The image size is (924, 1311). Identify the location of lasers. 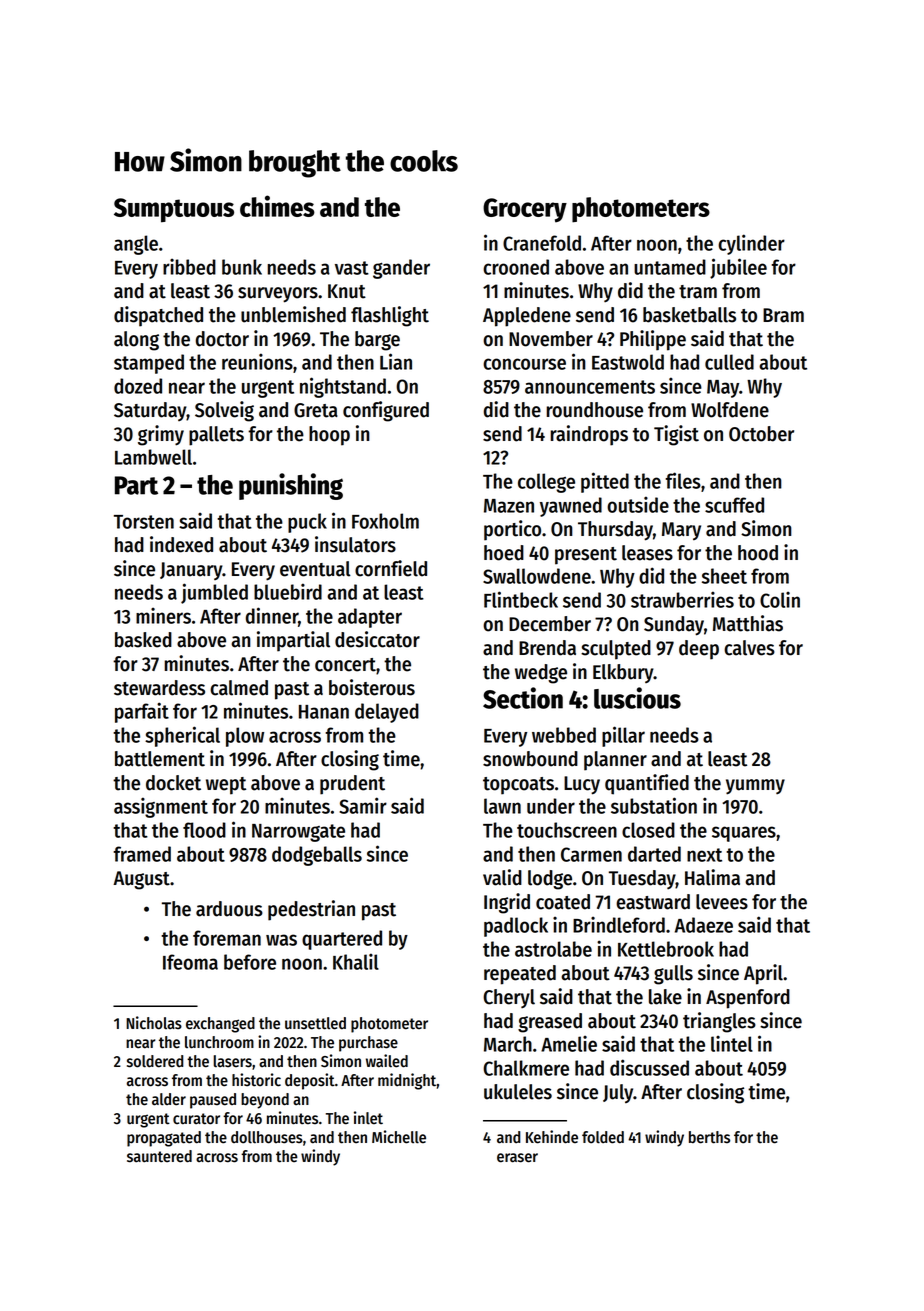
(233, 1061).
